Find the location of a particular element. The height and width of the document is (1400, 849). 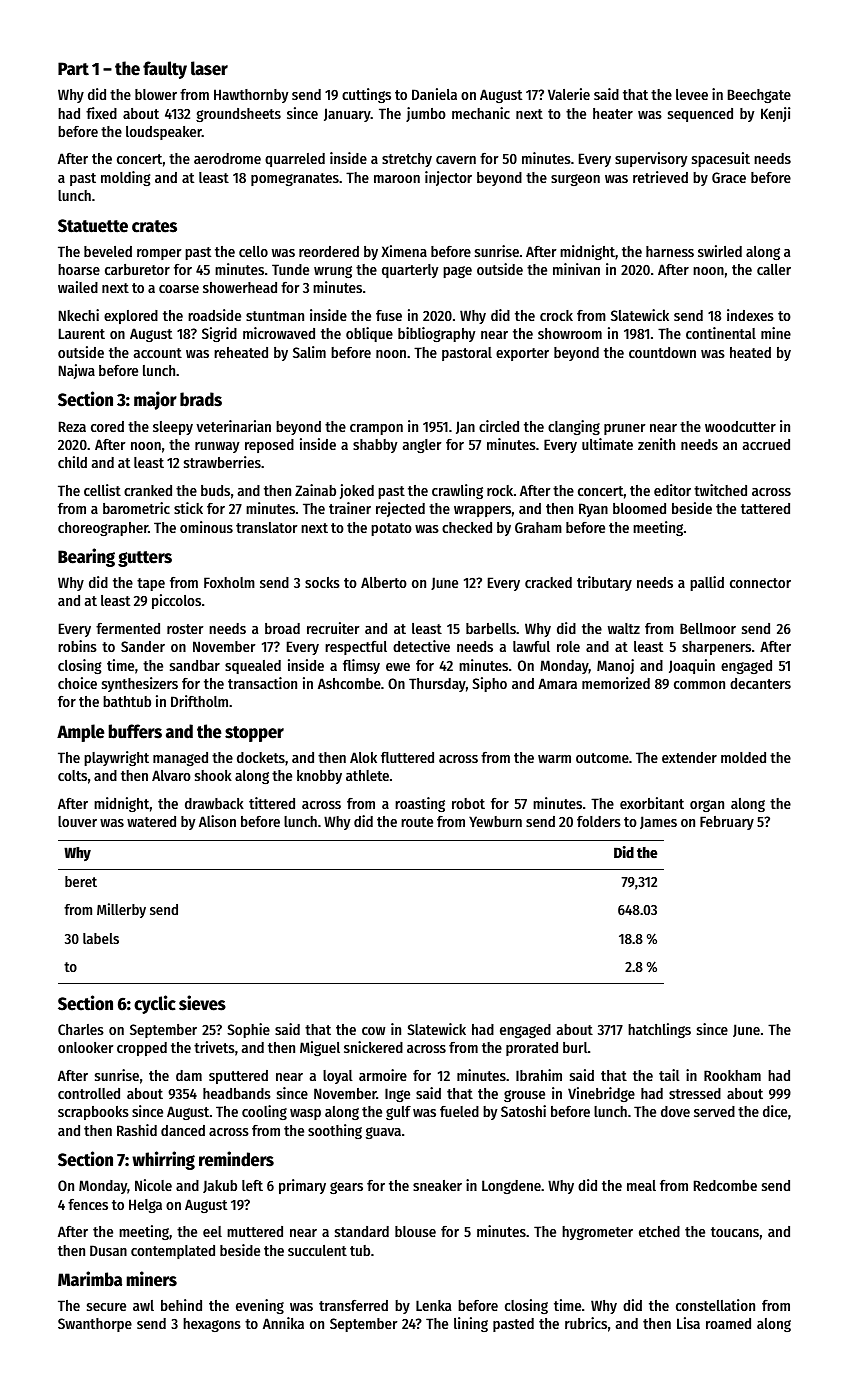

Vinebridge is located at coordinates (601, 1094).
